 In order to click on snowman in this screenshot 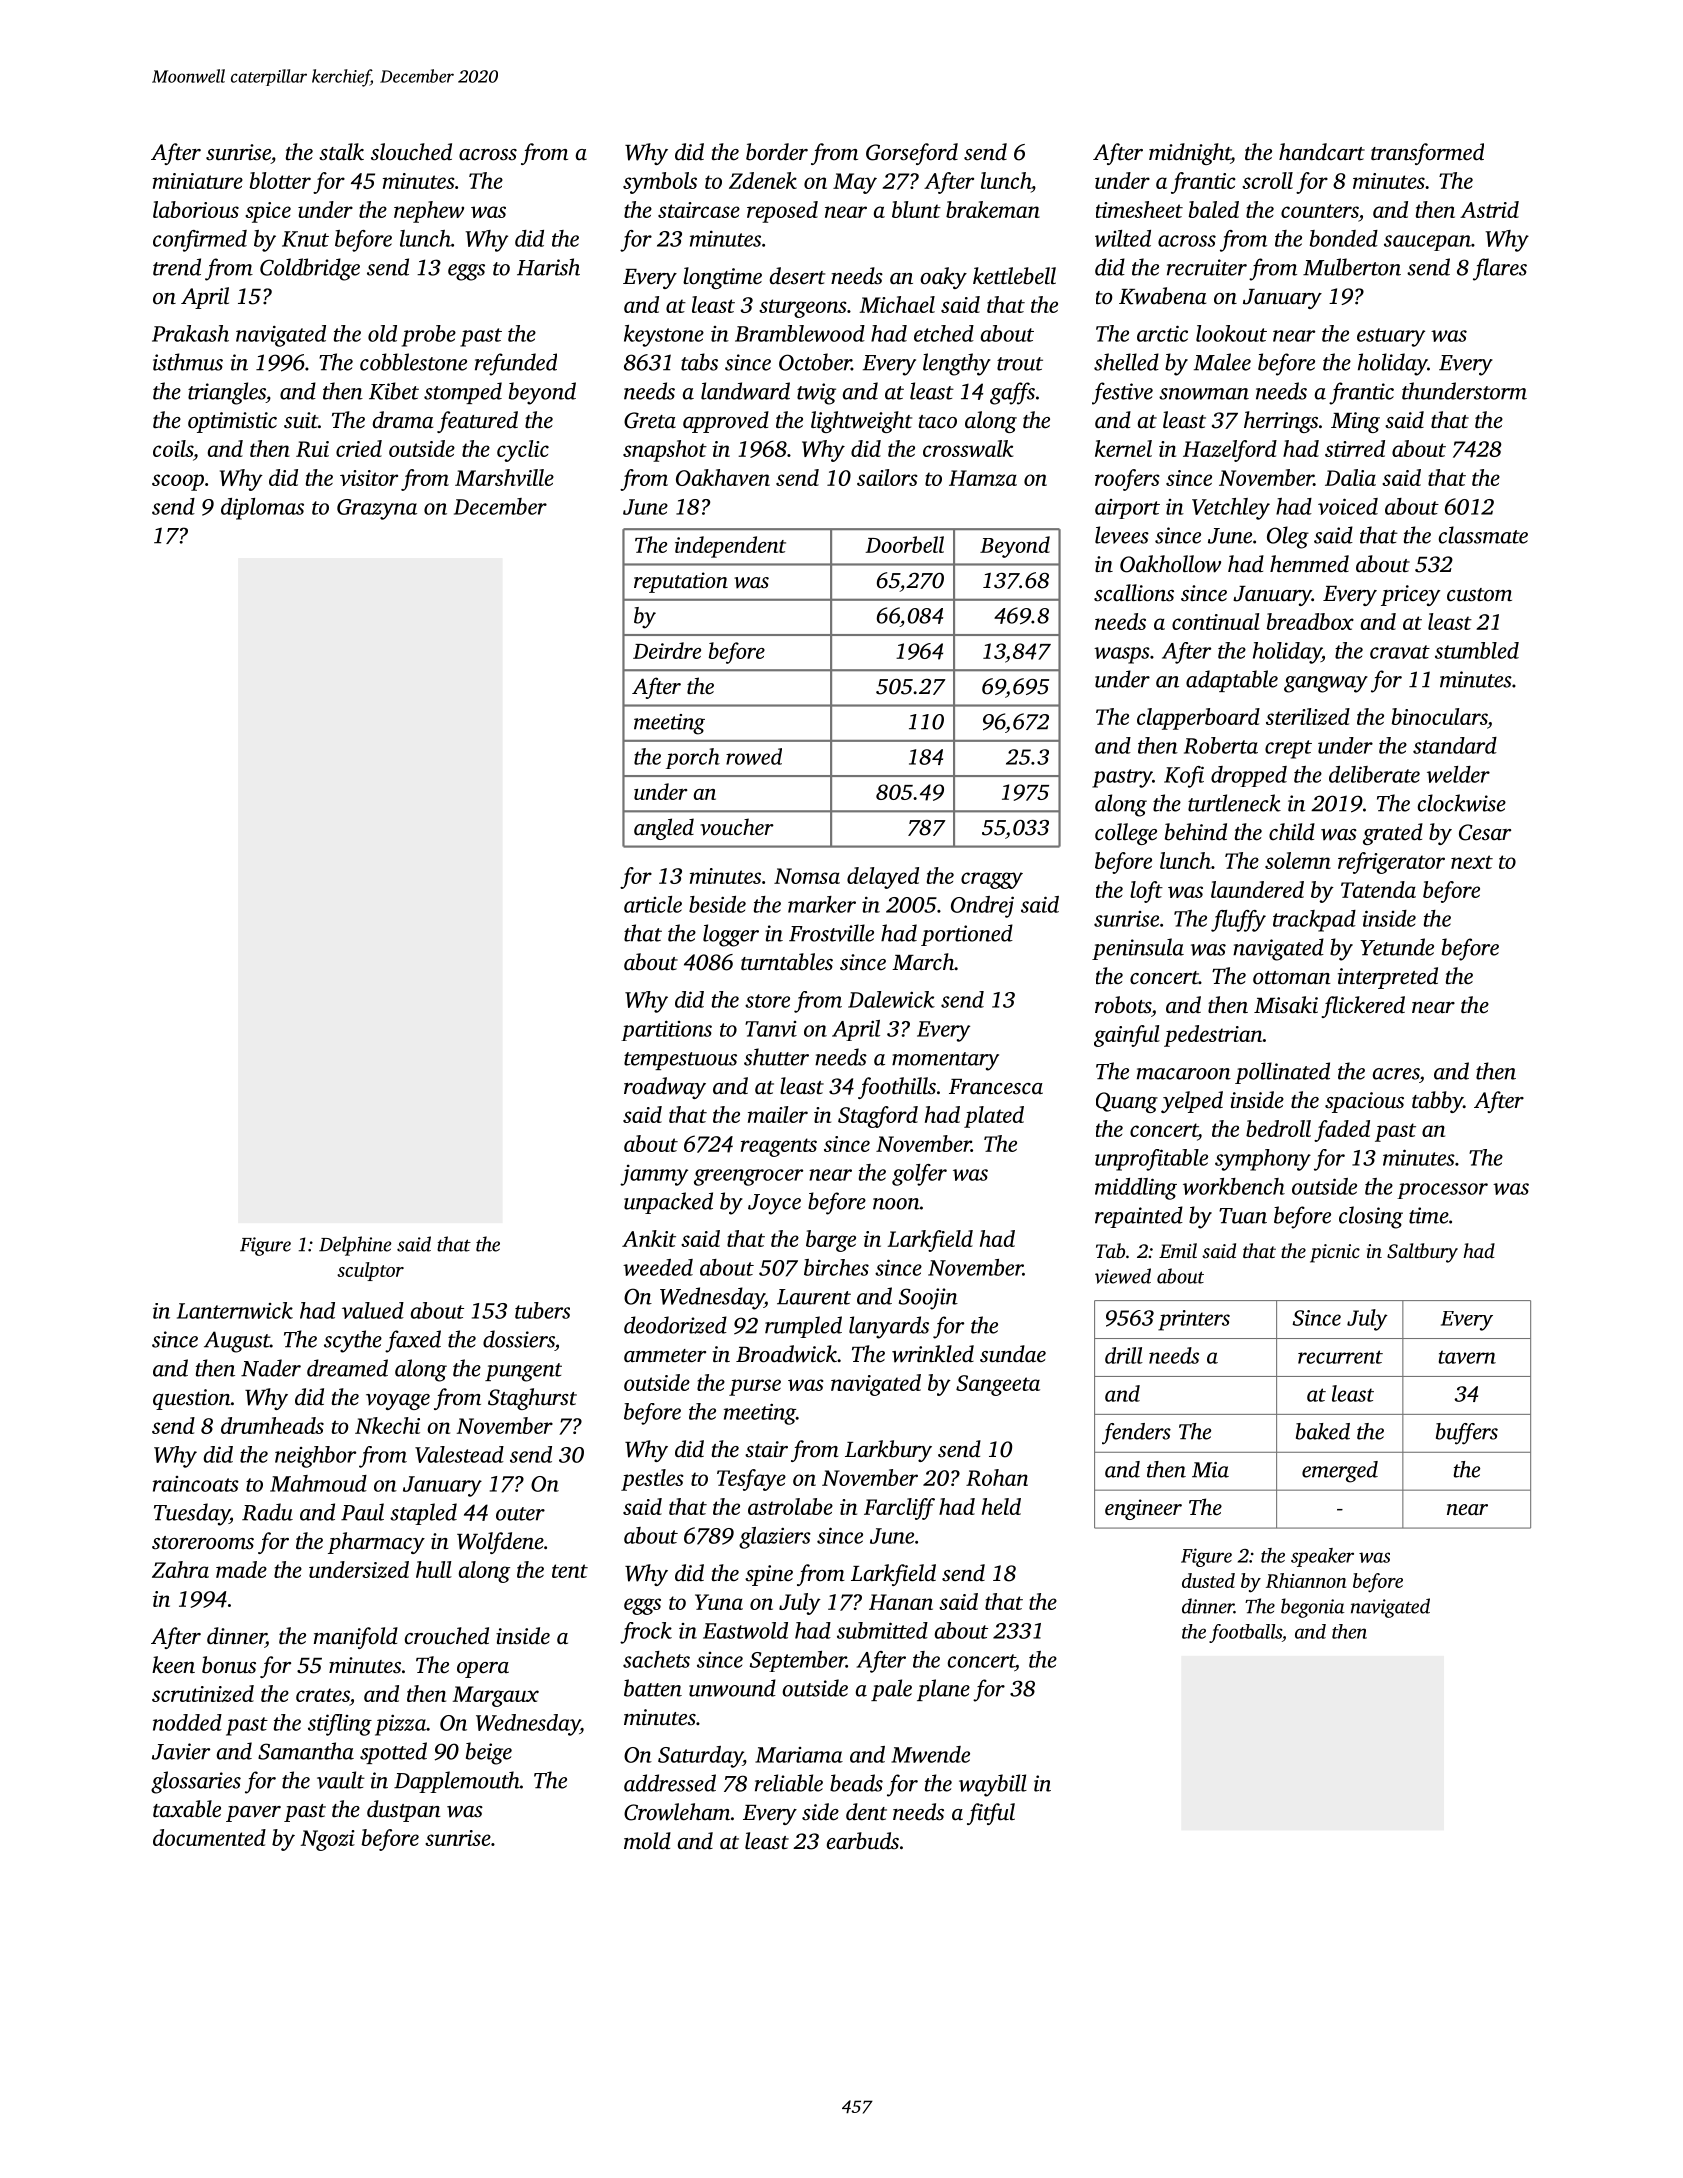, I will do `click(1204, 394)`.
